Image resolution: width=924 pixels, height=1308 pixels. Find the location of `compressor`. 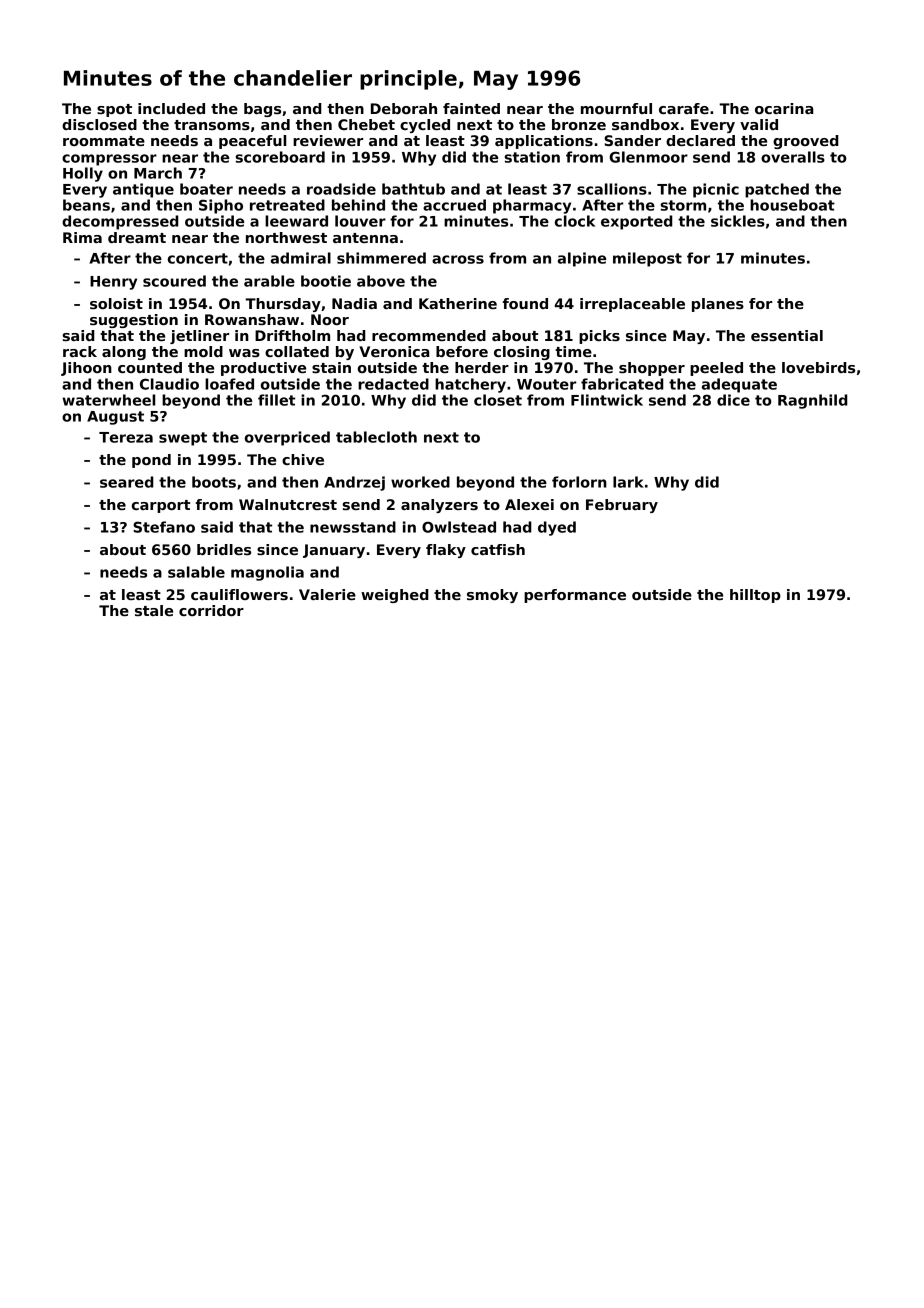

compressor is located at coordinates (109, 160).
